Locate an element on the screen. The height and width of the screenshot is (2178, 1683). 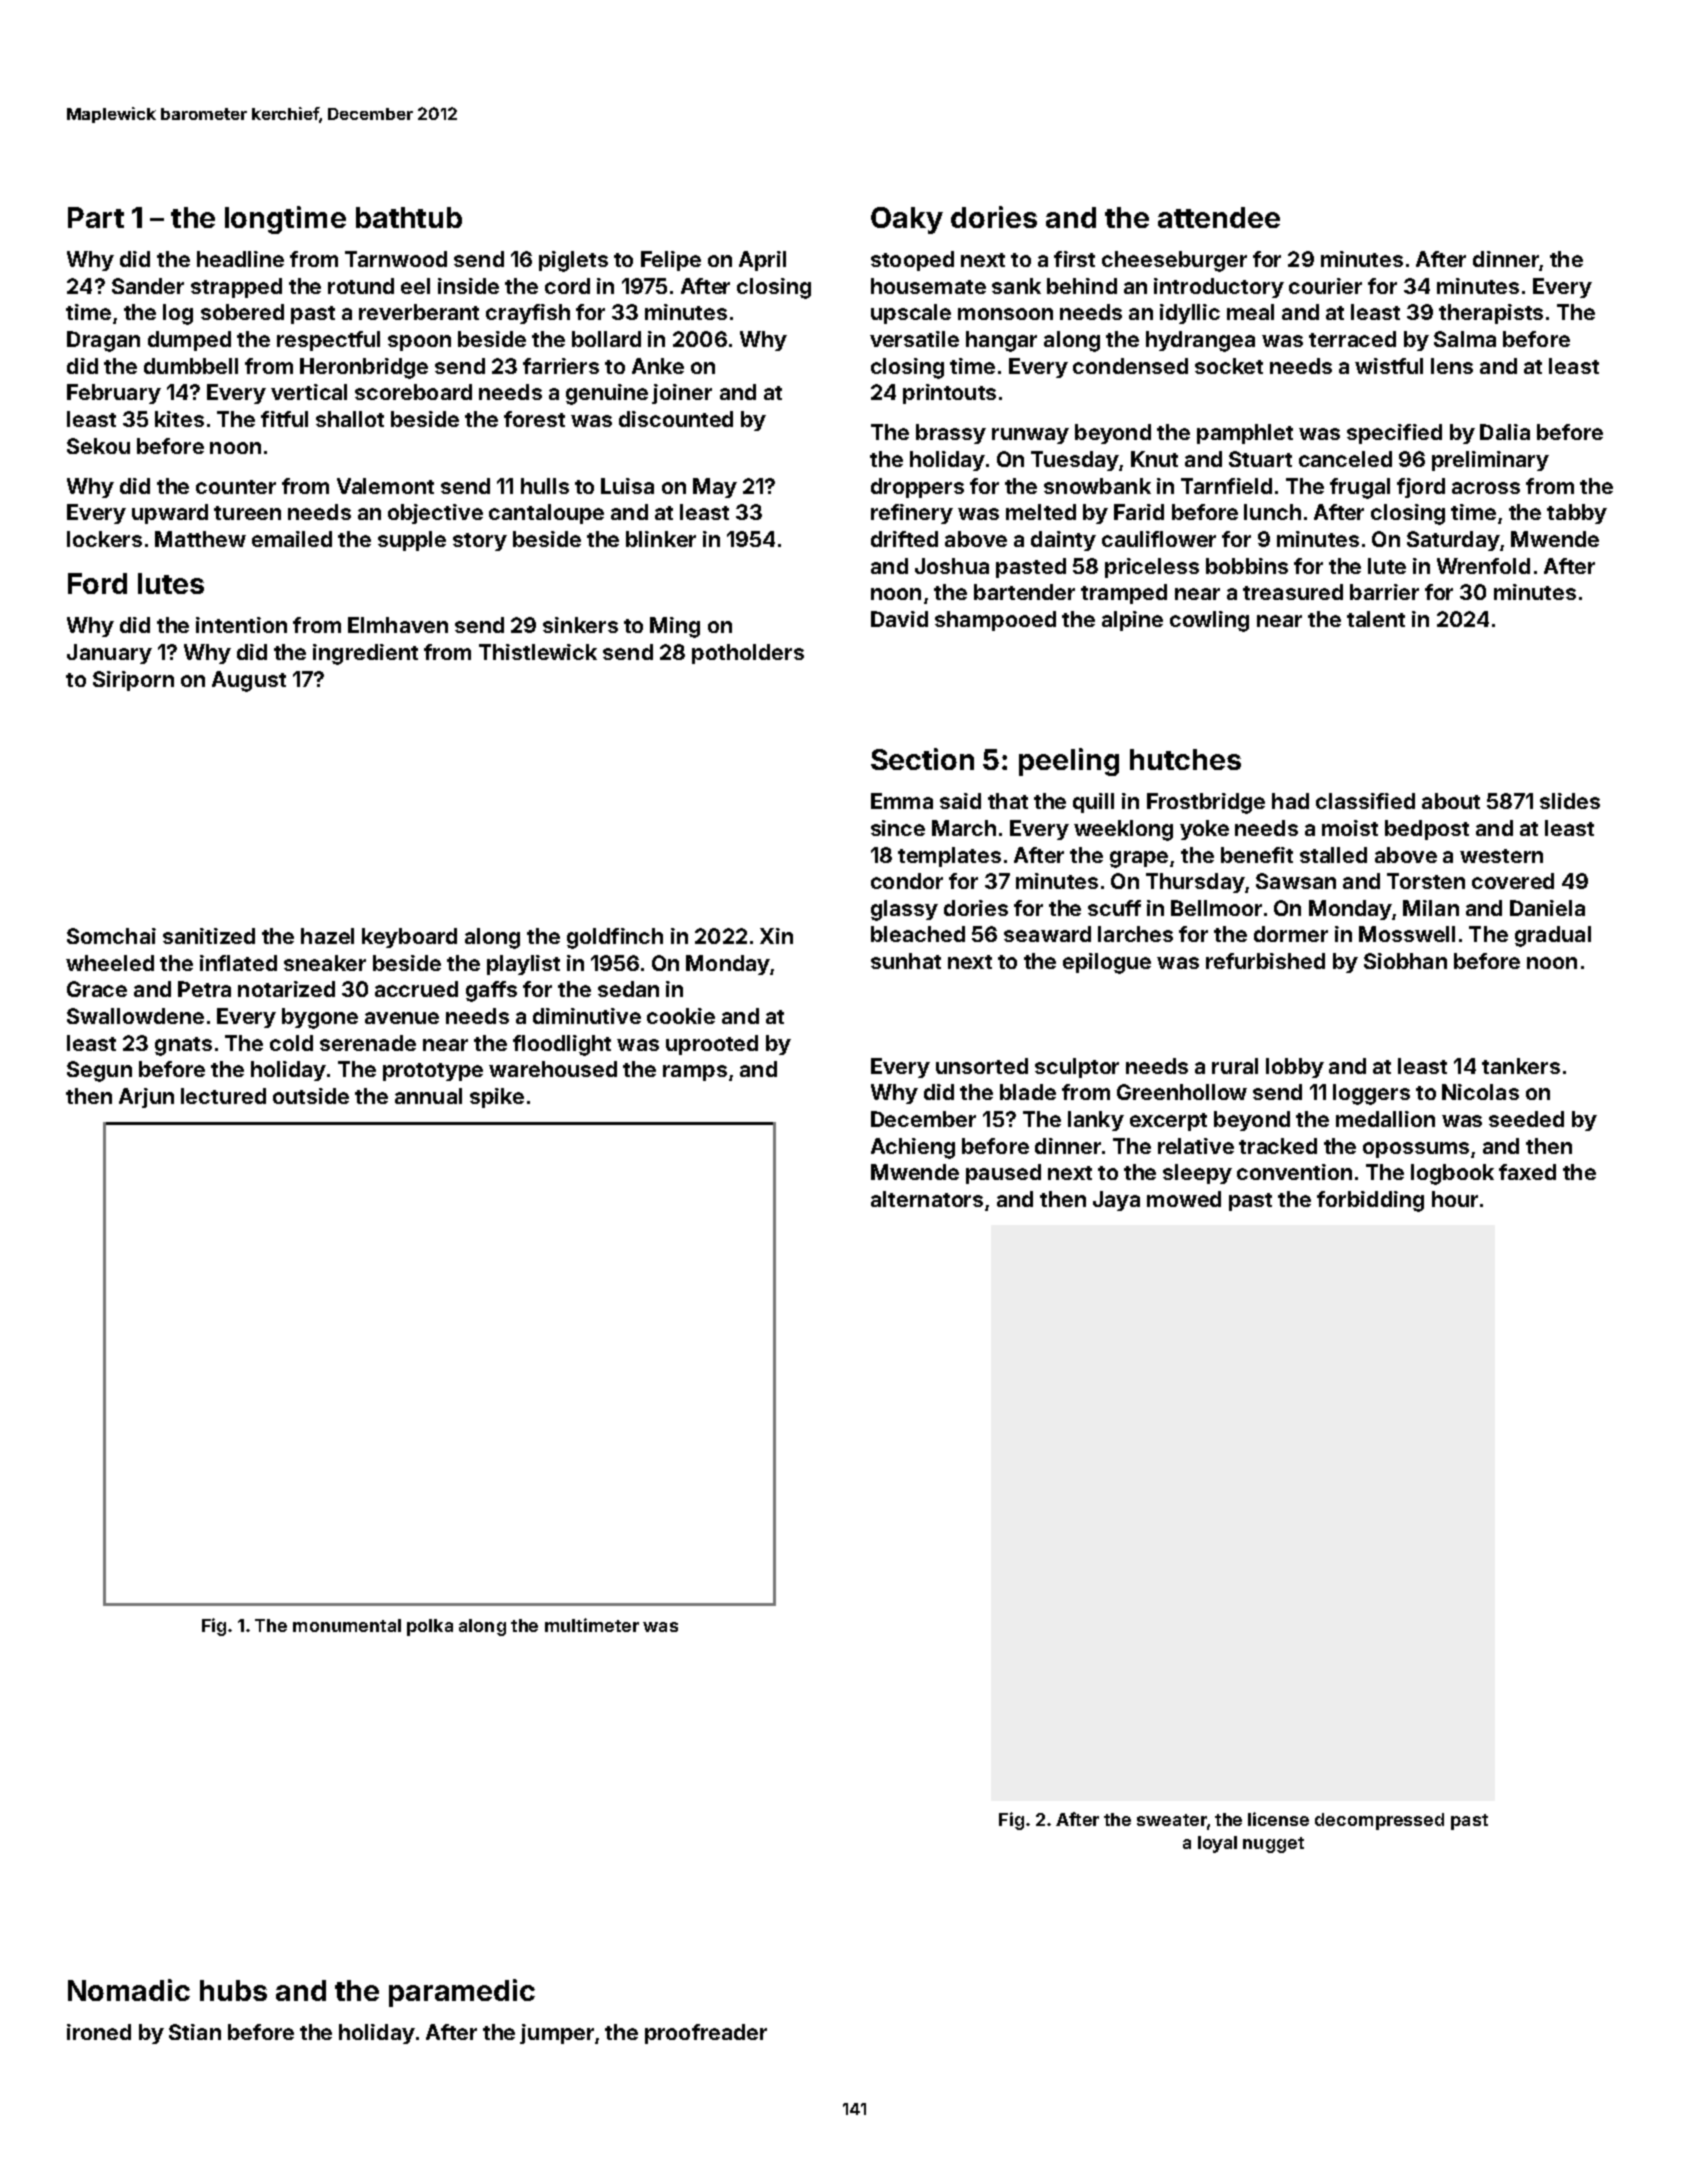
alternators is located at coordinates (927, 1199).
